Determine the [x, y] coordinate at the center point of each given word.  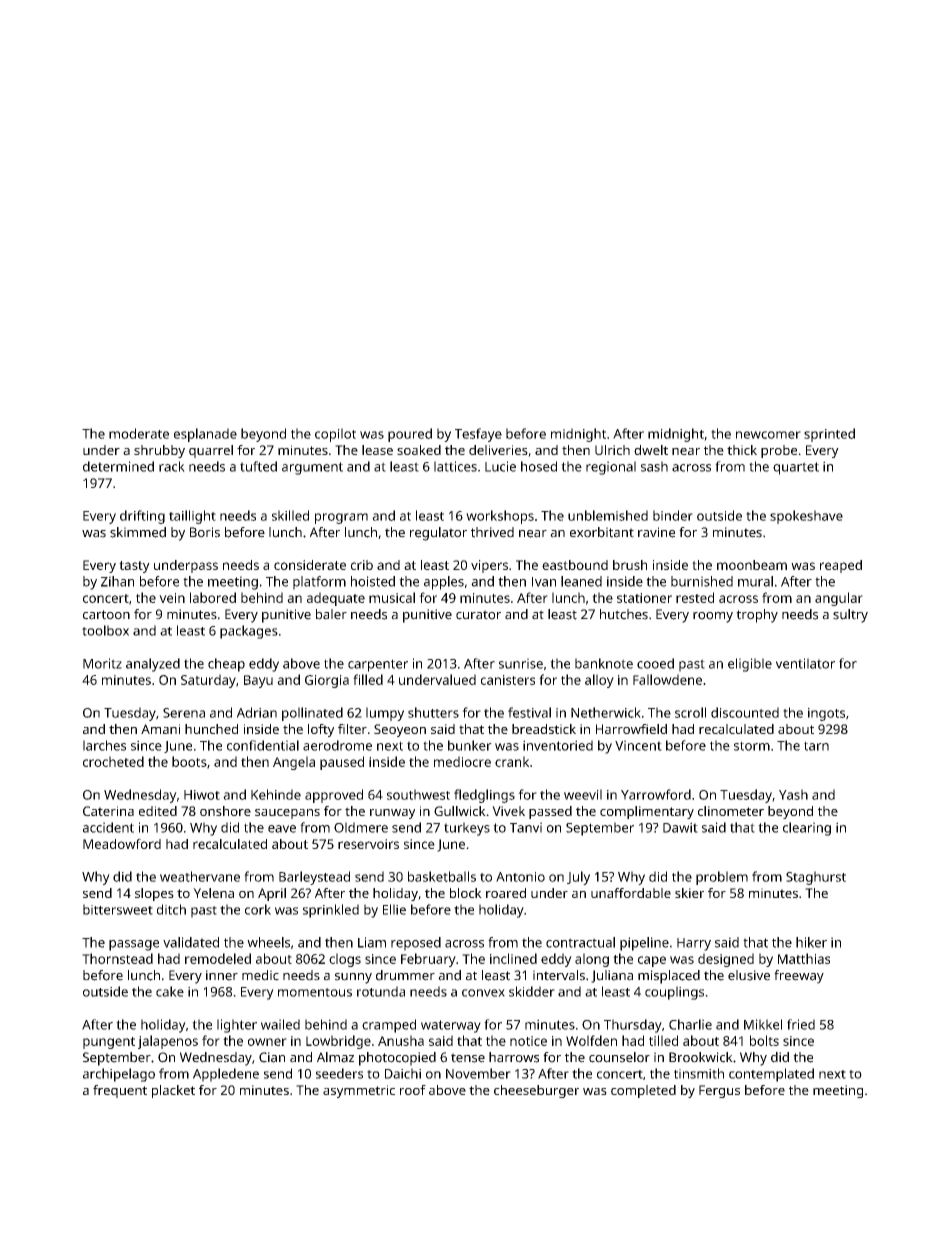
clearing [807, 829]
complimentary [647, 812]
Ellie [394, 909]
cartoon [106, 615]
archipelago [119, 1075]
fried [801, 1024]
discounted [745, 712]
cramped [389, 1026]
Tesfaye [478, 435]
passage [134, 945]
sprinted [829, 435]
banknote [604, 663]
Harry [694, 944]
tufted [258, 466]
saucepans [287, 814]
